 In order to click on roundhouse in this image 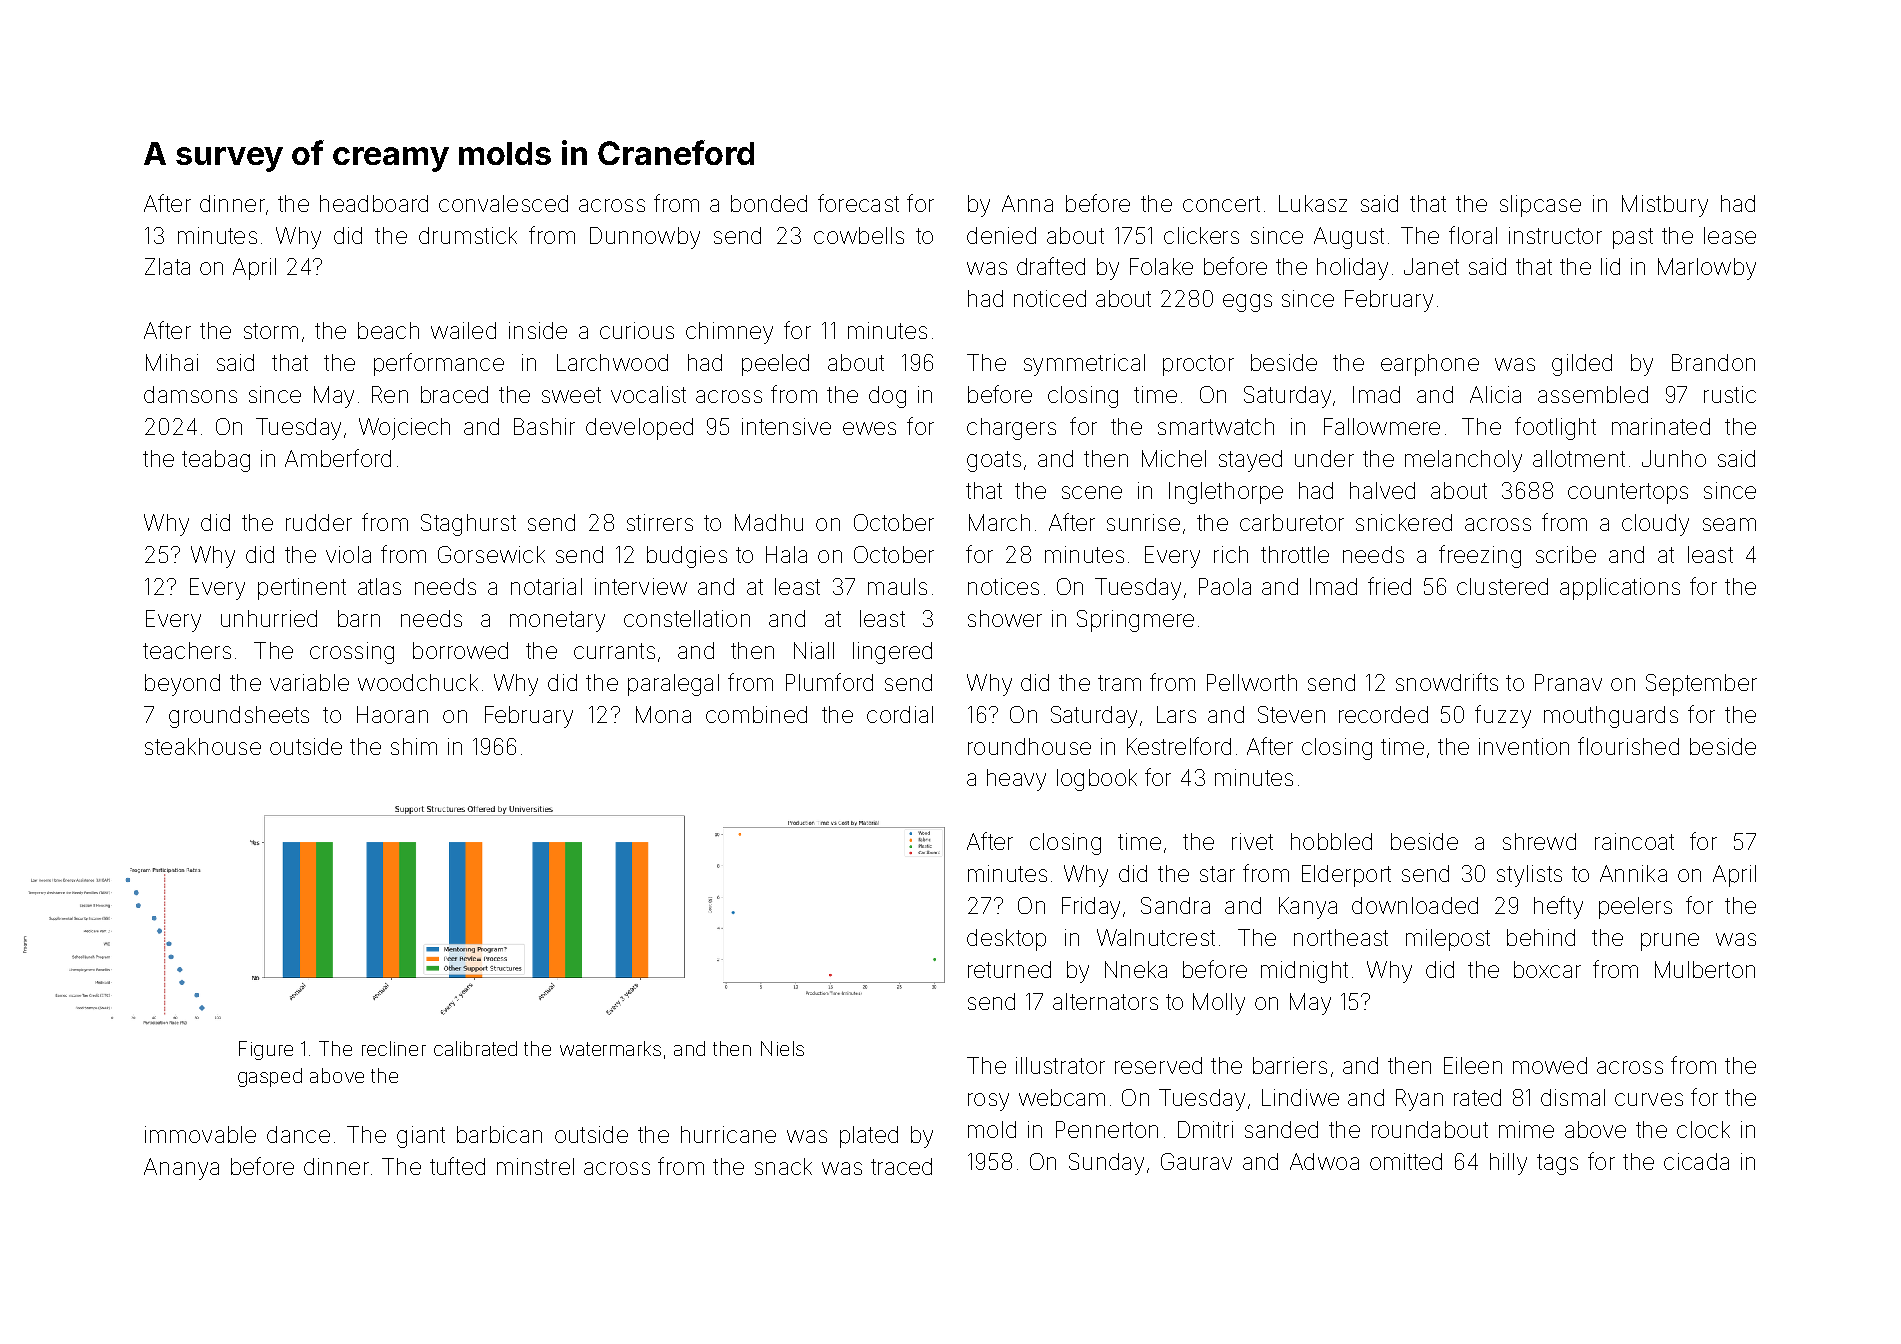, I will do `click(1029, 746)`.
